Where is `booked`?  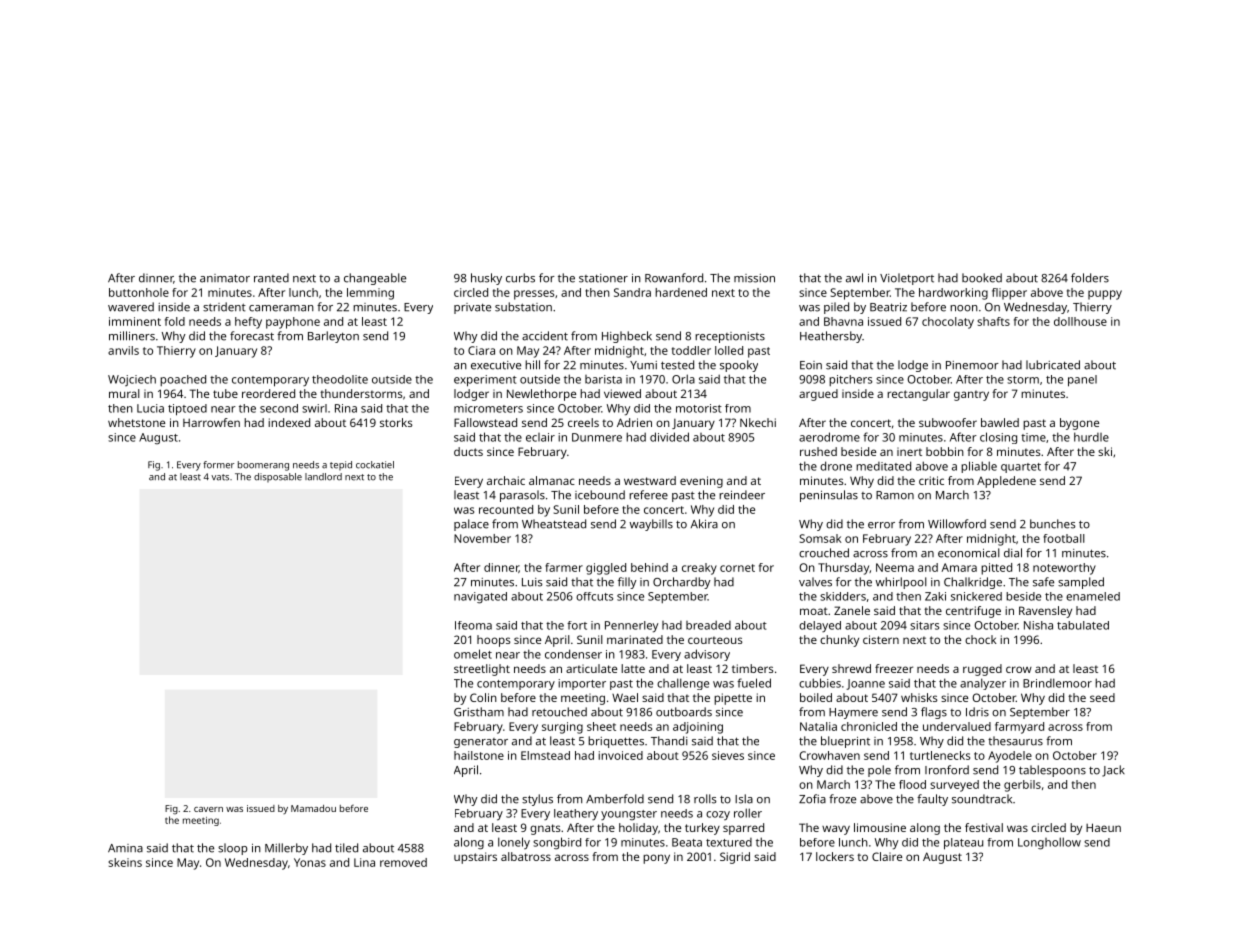
booked is located at coordinates (982, 278).
